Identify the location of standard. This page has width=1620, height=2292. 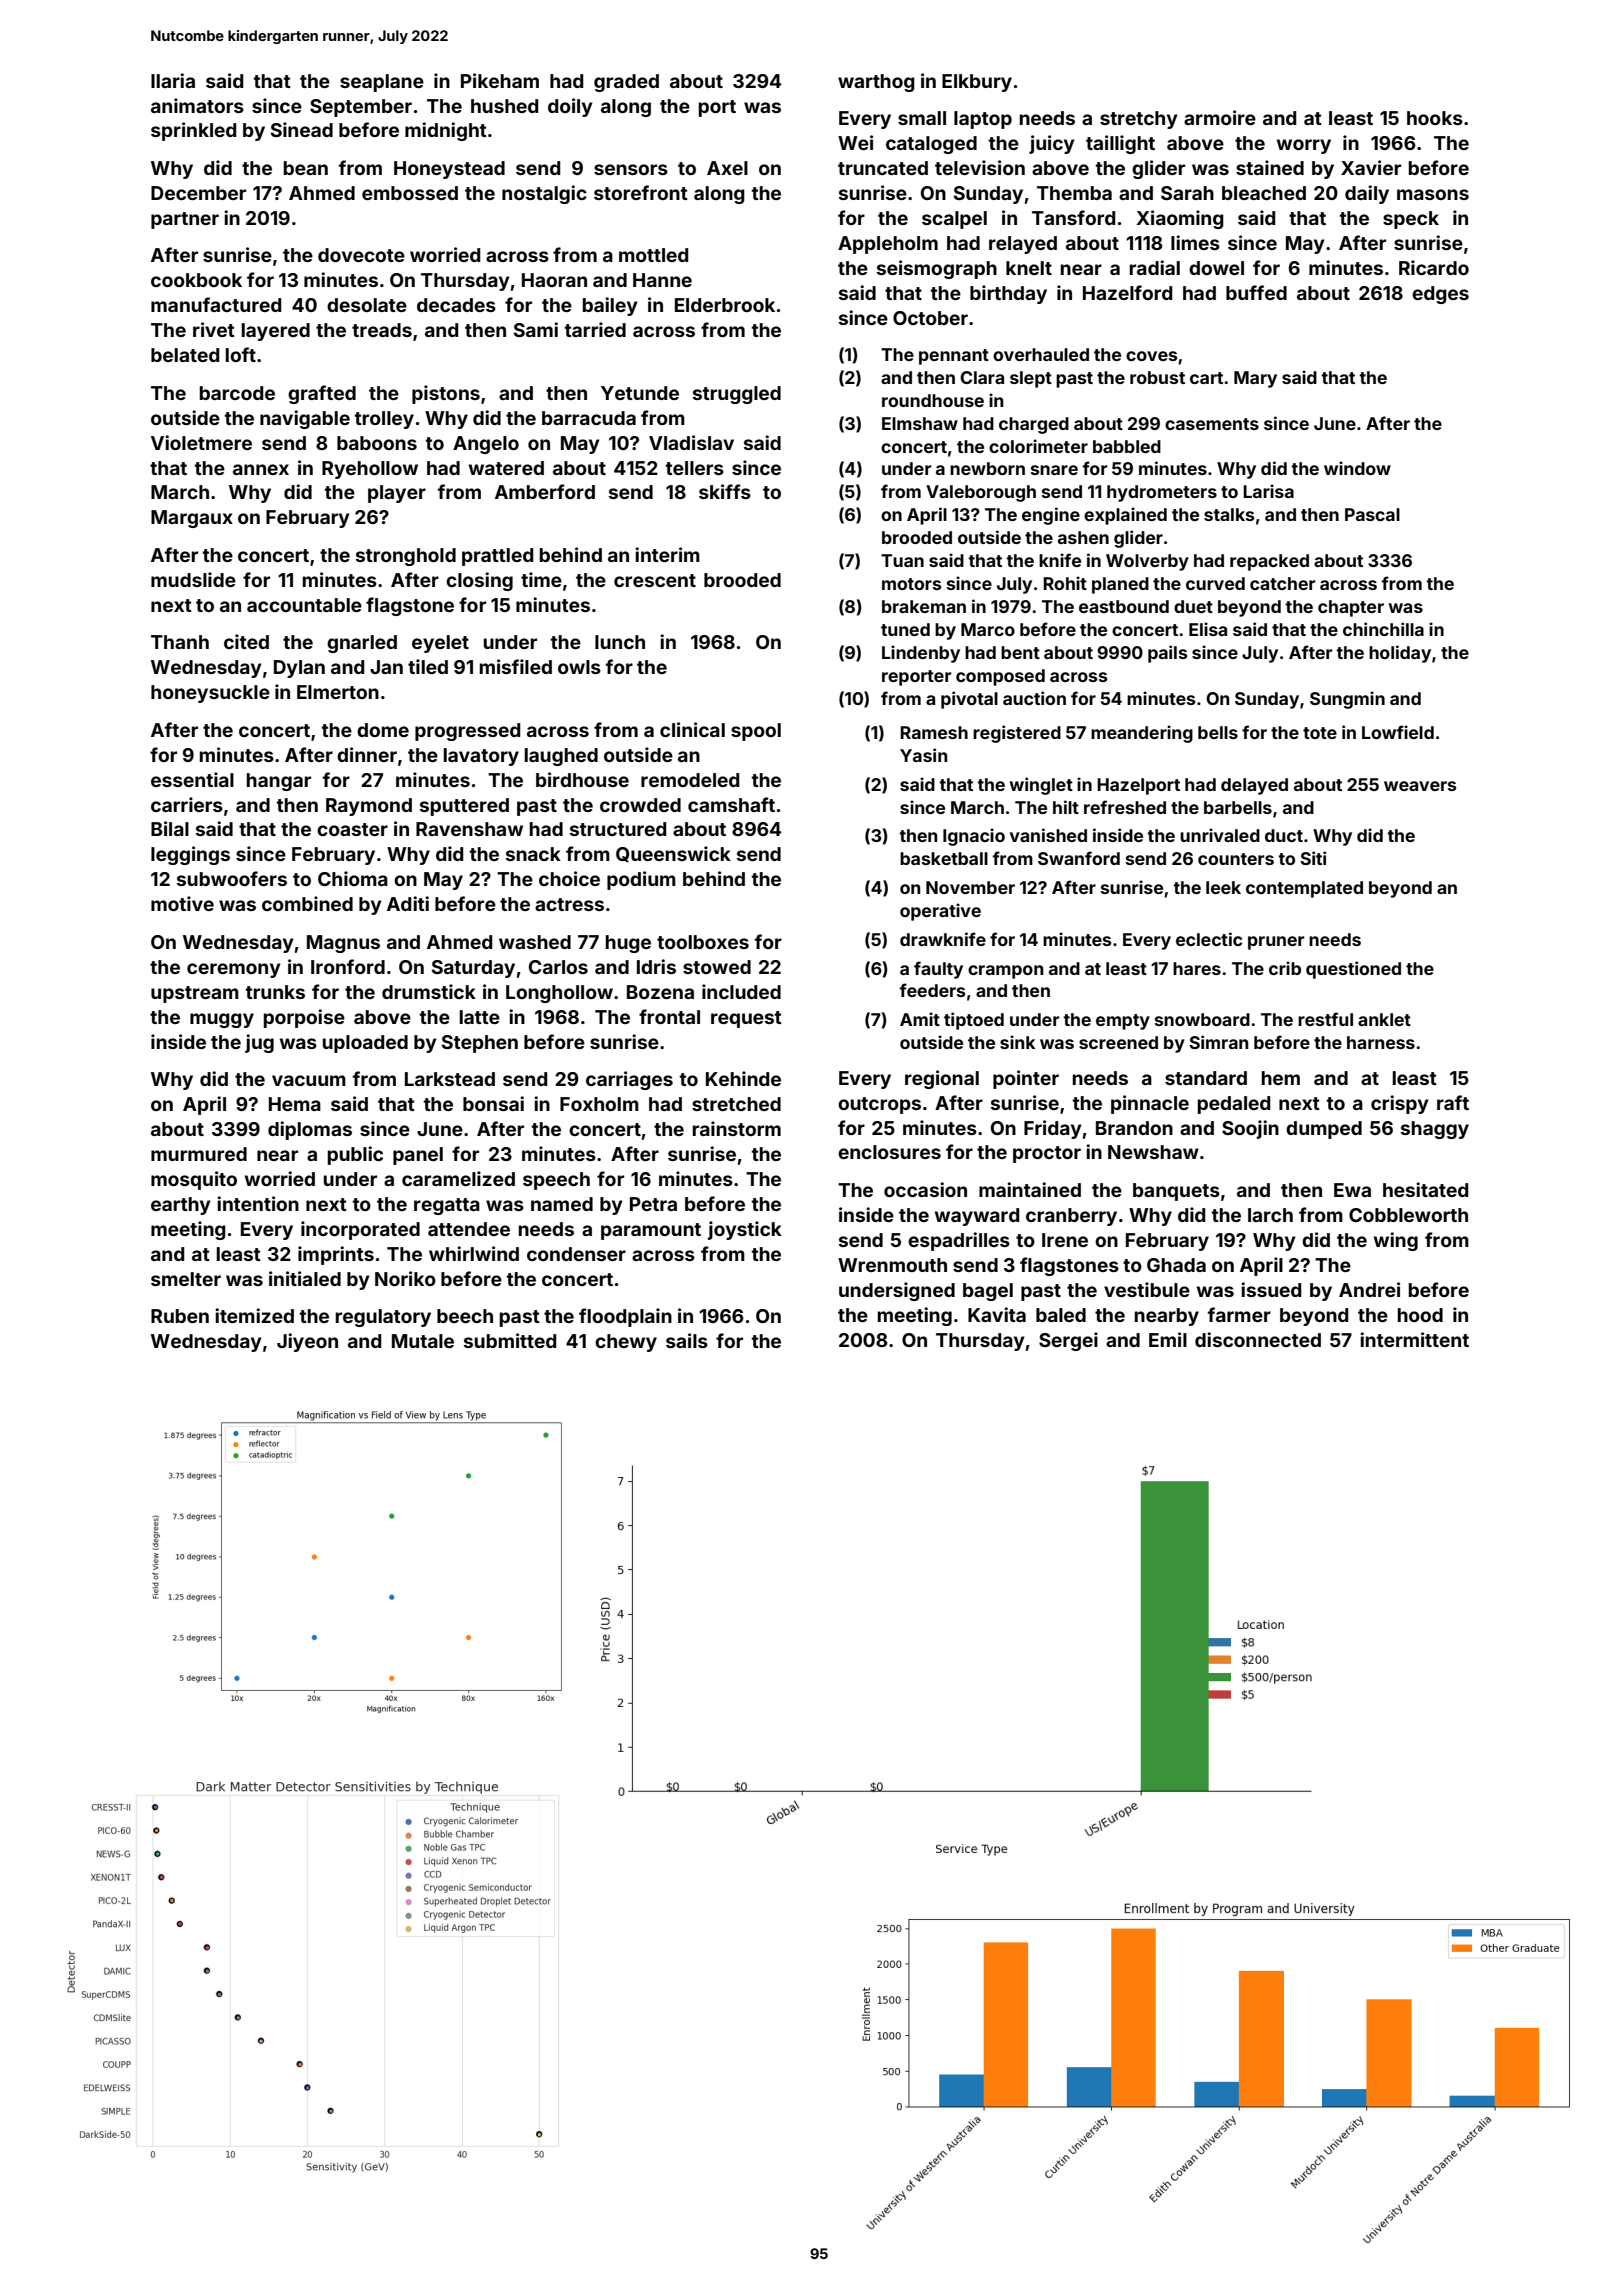
(1206, 1078).
